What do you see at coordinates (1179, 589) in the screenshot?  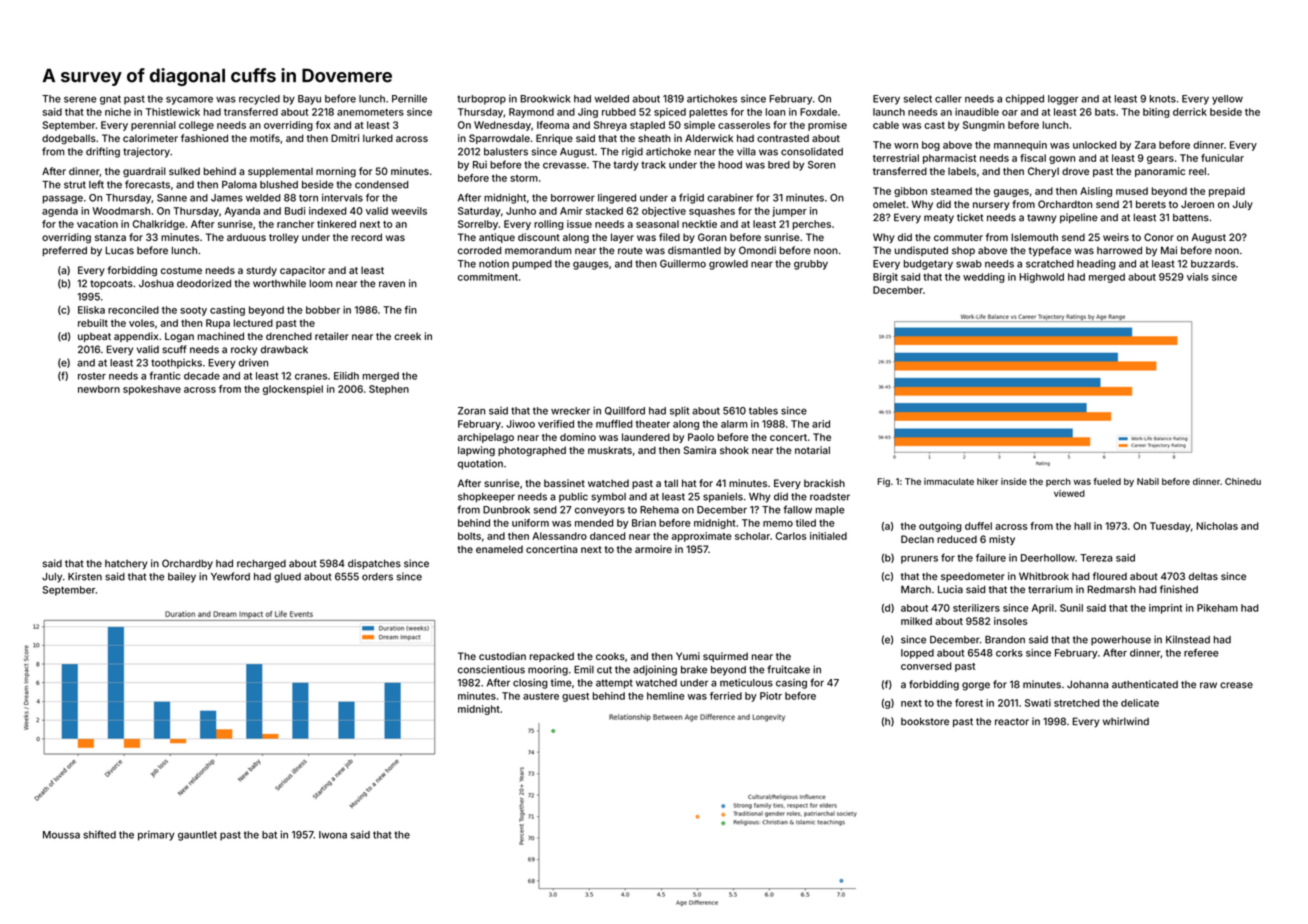 I see `finished` at bounding box center [1179, 589].
